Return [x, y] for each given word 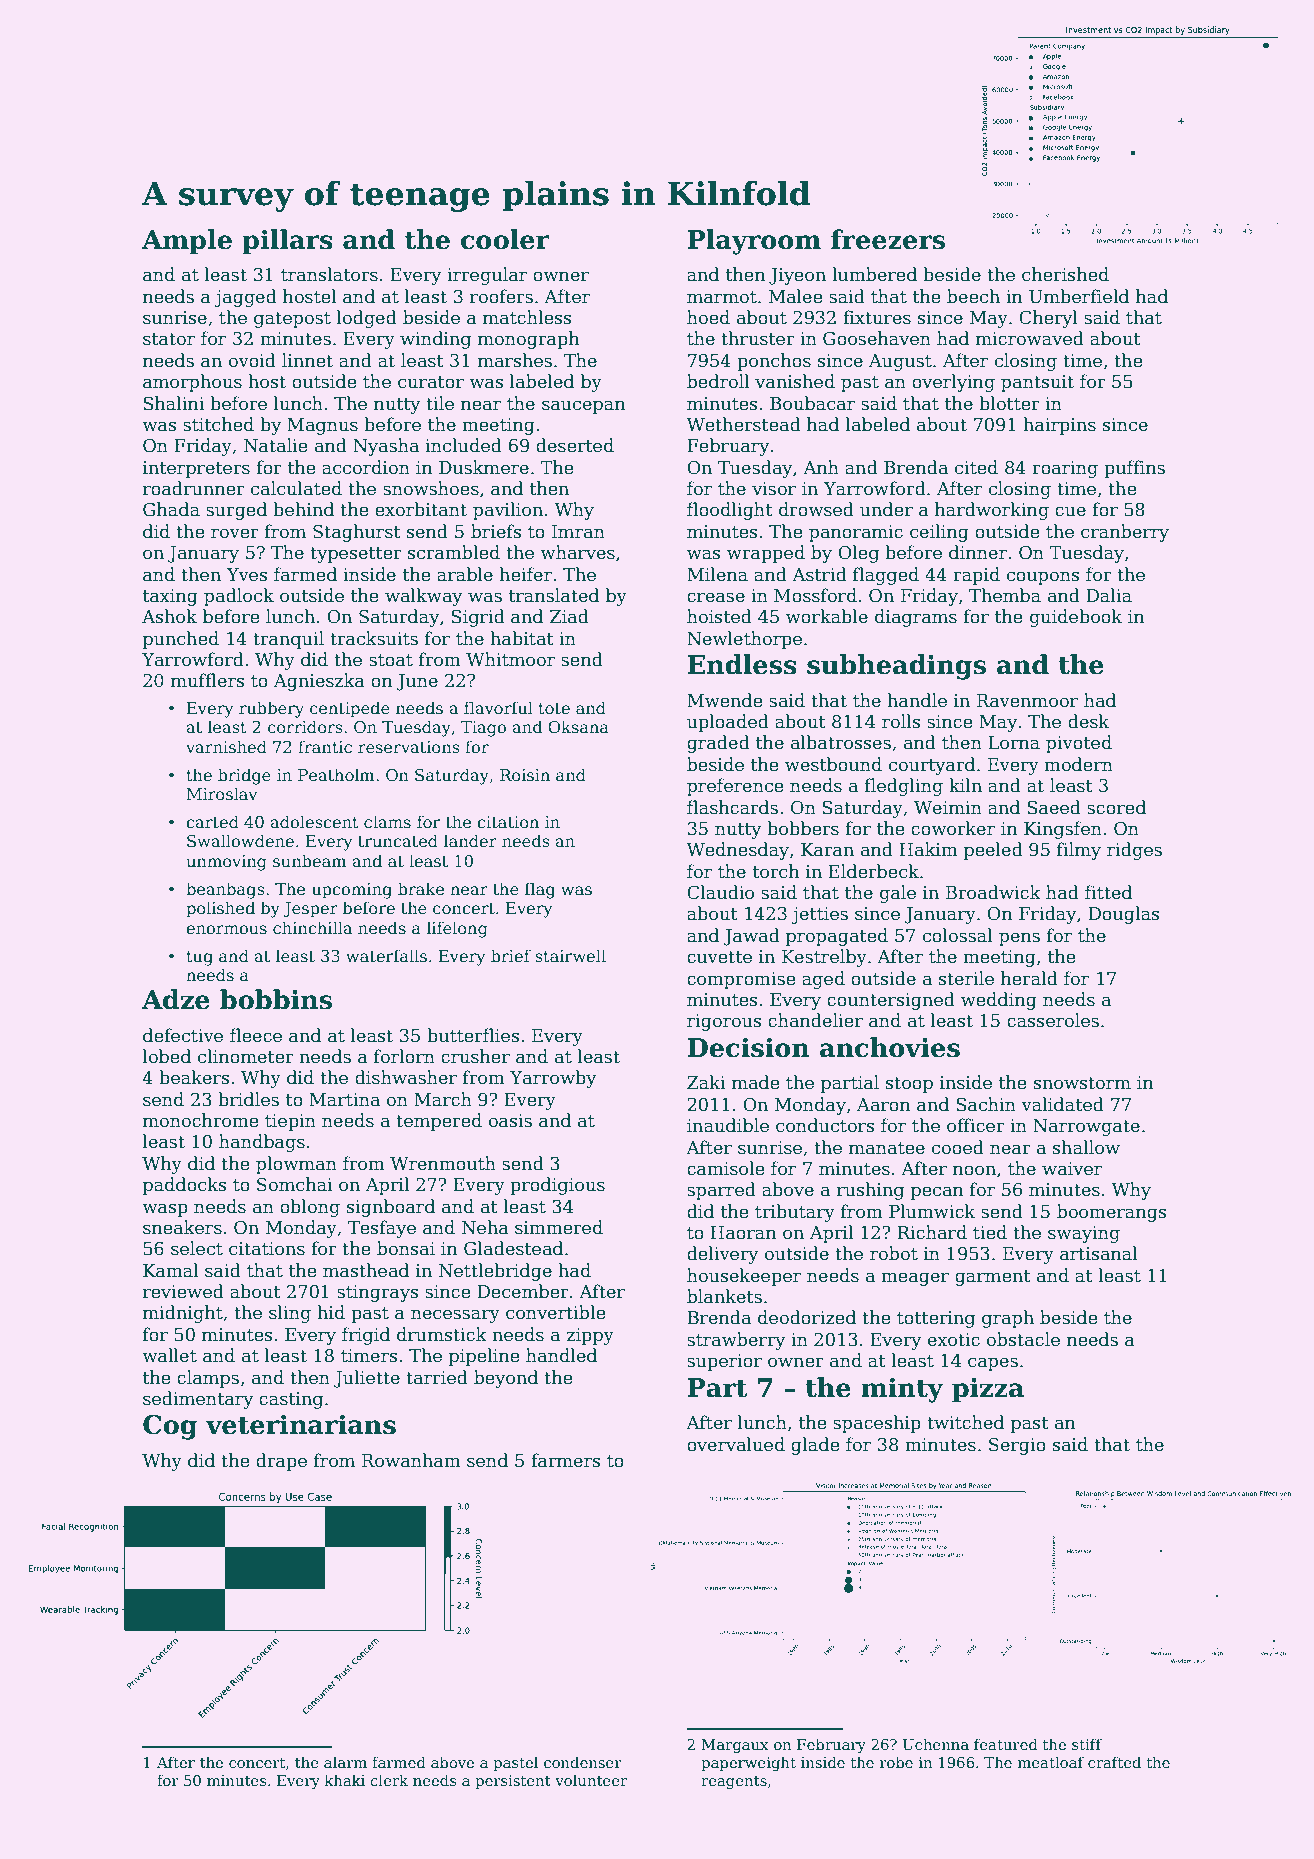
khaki [345, 1780]
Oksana [578, 726]
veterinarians [301, 1425]
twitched [965, 1422]
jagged [246, 298]
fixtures [877, 317]
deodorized [807, 1317]
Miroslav [222, 794]
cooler [505, 239]
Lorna [1014, 743]
